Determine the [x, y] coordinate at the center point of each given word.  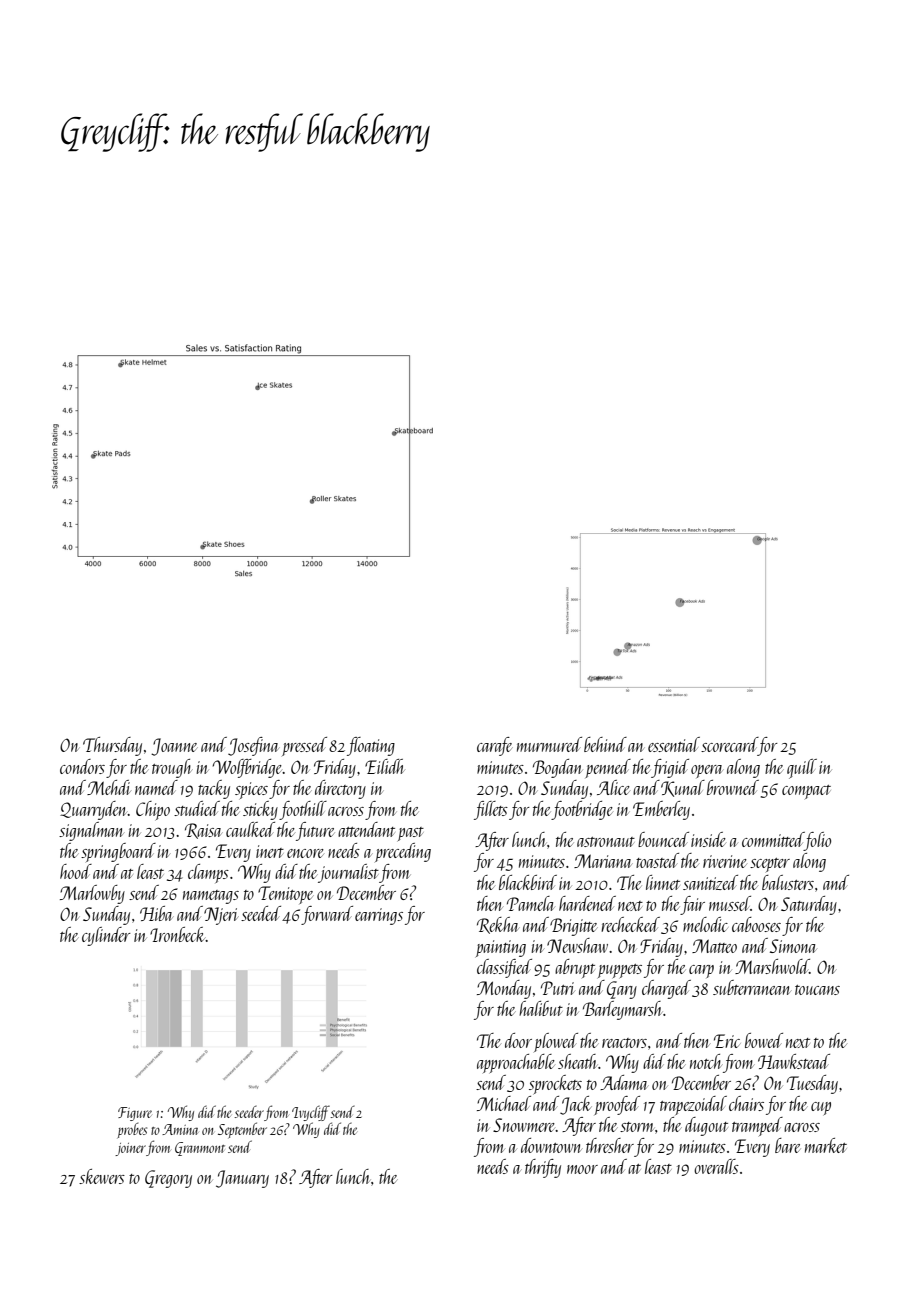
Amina [180, 1129]
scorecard [729, 744]
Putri [558, 988]
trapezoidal [693, 1105]
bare [787, 1145]
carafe [495, 746]
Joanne [174, 747]
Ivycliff [311, 1113]
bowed [764, 1040]
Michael [504, 1103]
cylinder [106, 936]
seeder [249, 1112]
